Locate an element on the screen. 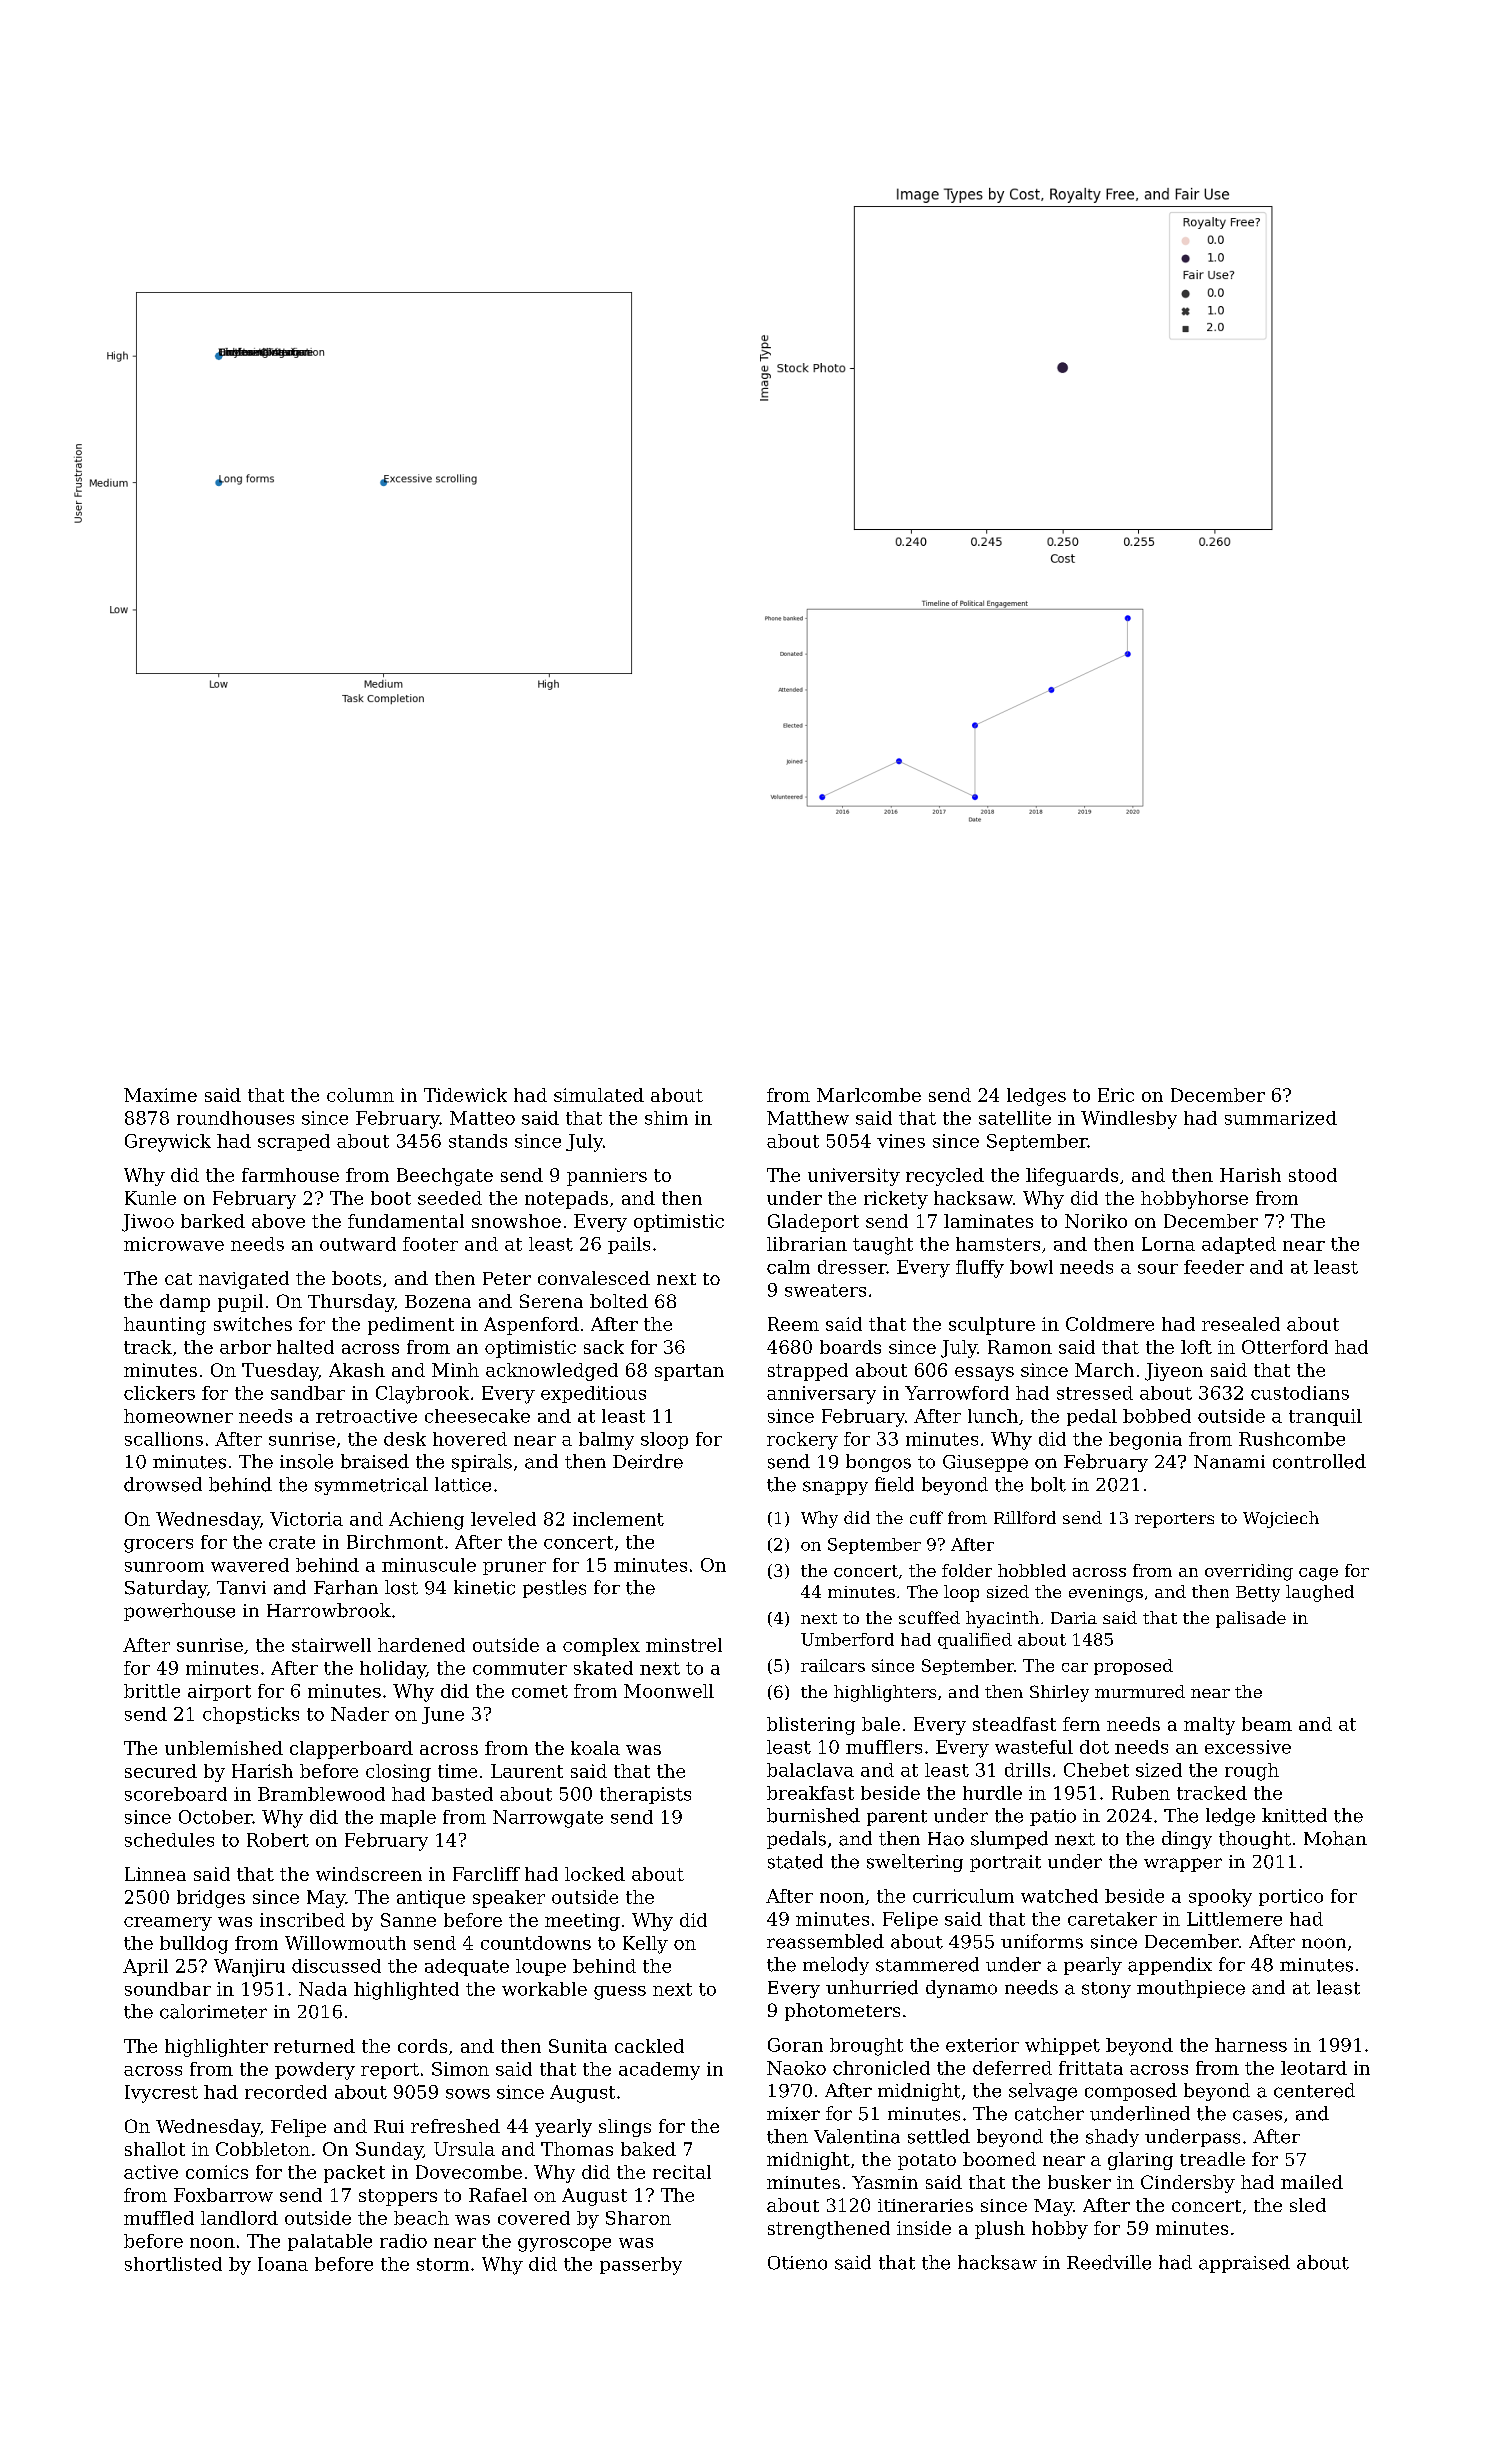 The height and width of the screenshot is (2464, 1496). Ivycrest is located at coordinates (161, 2094).
